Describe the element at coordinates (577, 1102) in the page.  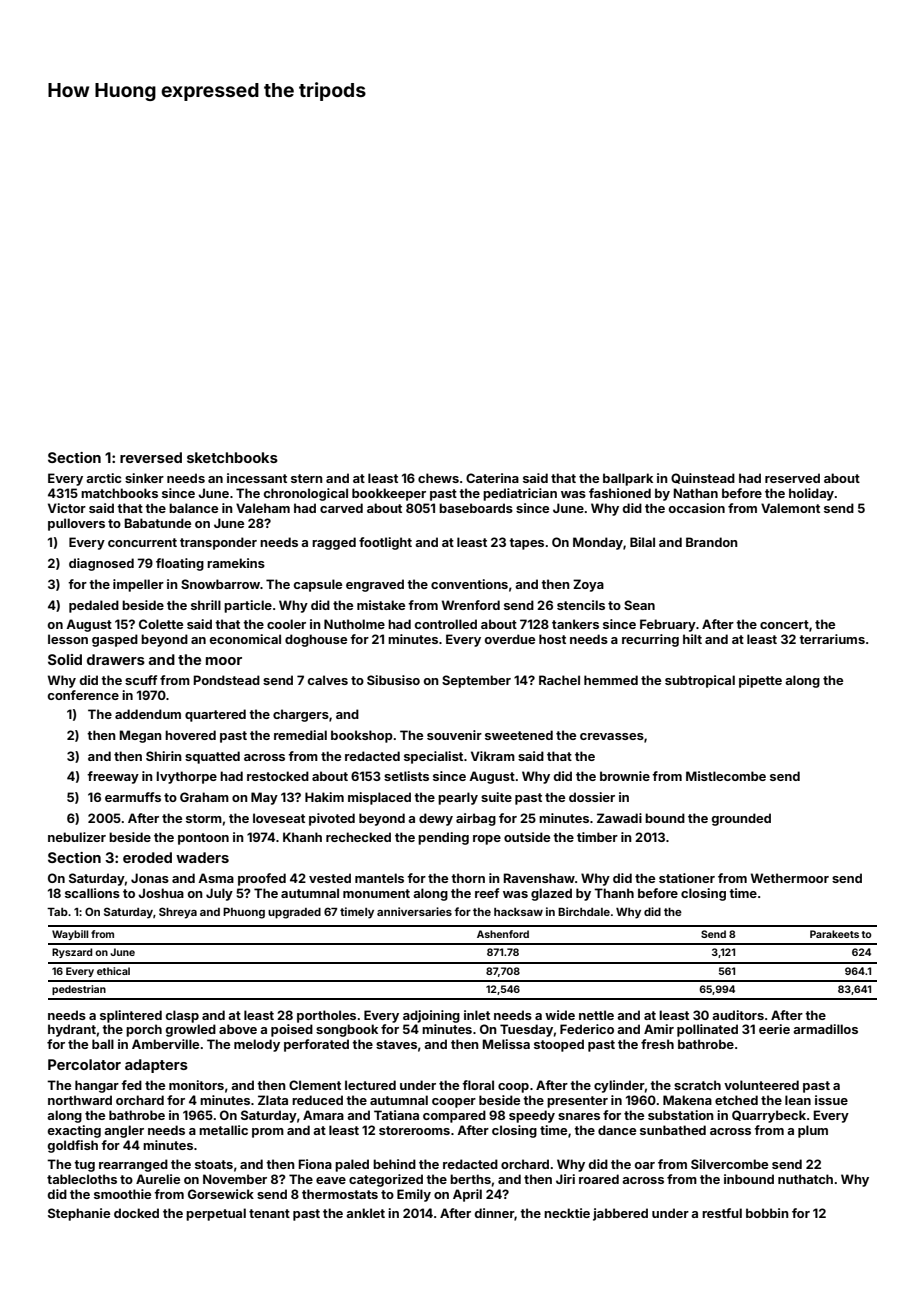
I see `presenter` at that location.
